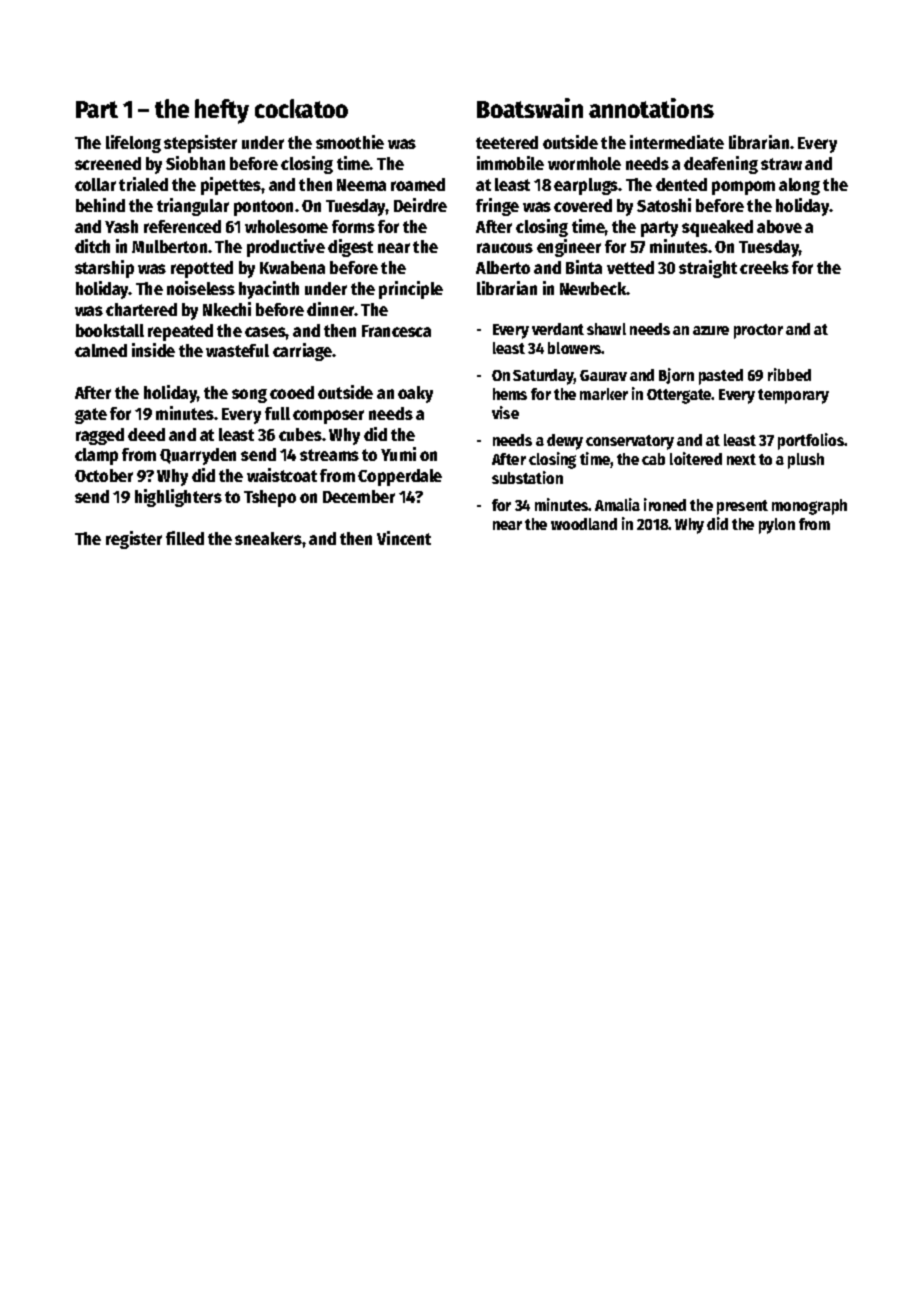  I want to click on Satoshi, so click(664, 205).
